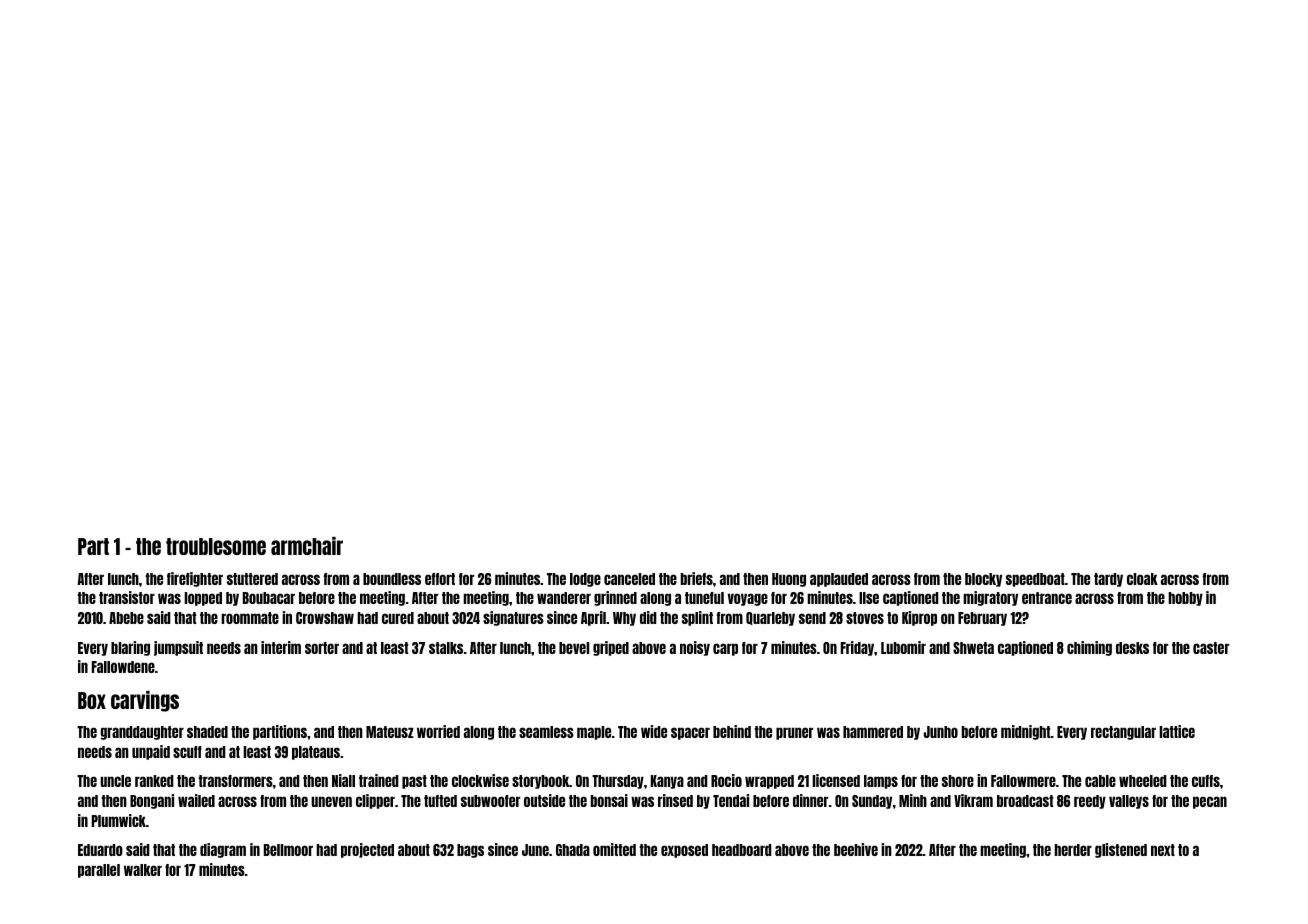  I want to click on blocky, so click(983, 580).
